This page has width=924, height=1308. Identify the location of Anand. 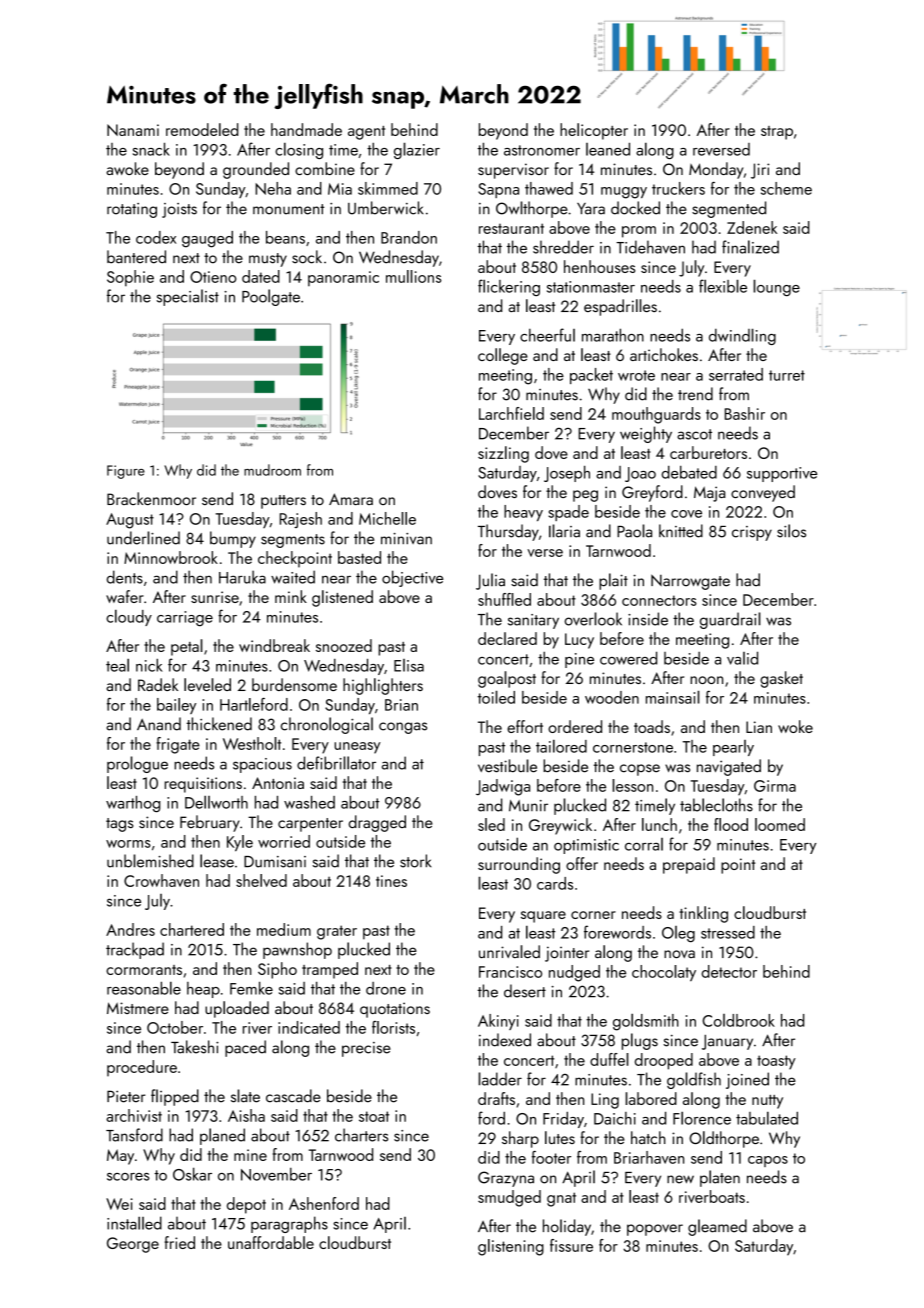
(159, 724).
